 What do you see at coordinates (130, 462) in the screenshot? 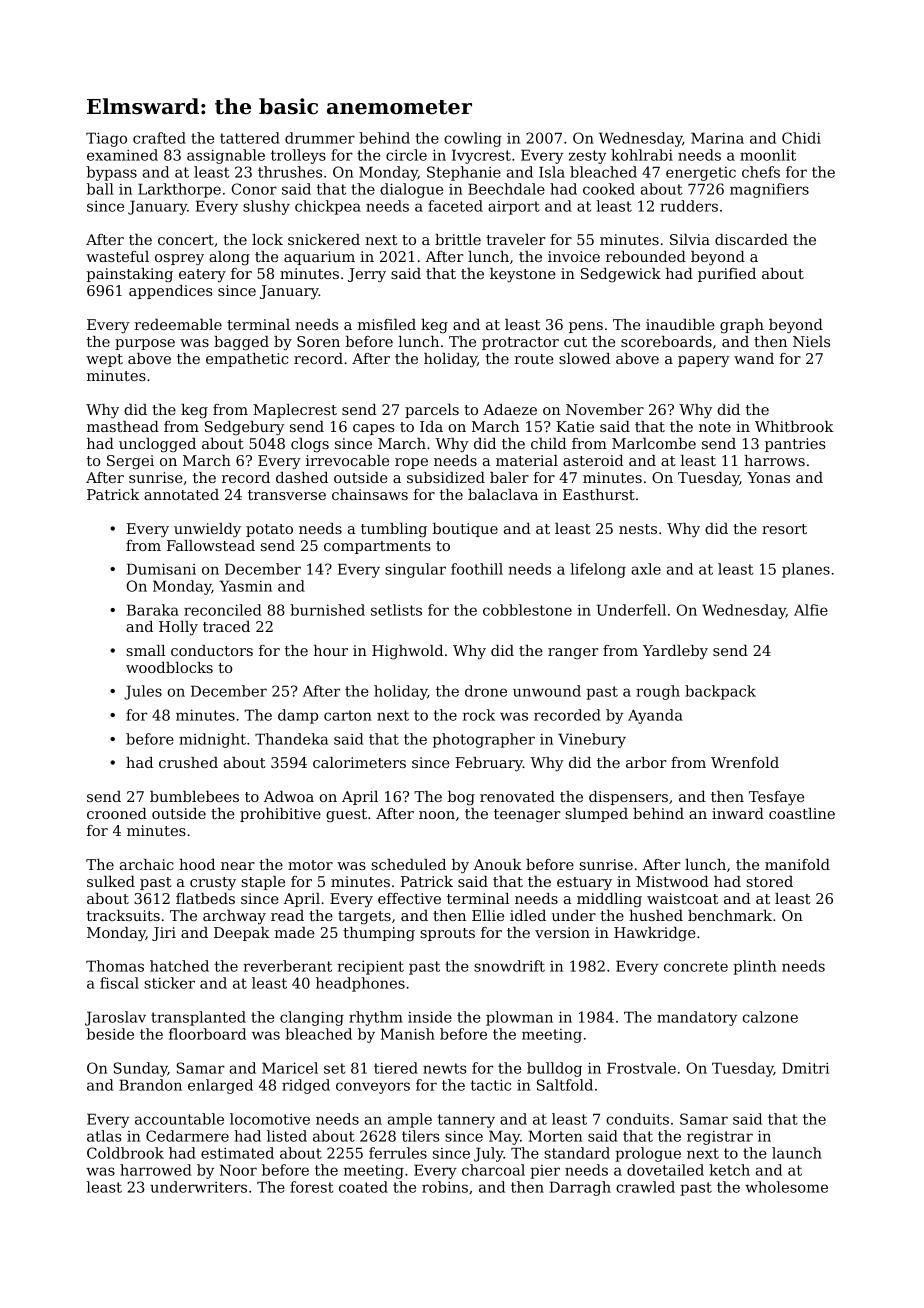
I see `Sergei` at bounding box center [130, 462].
